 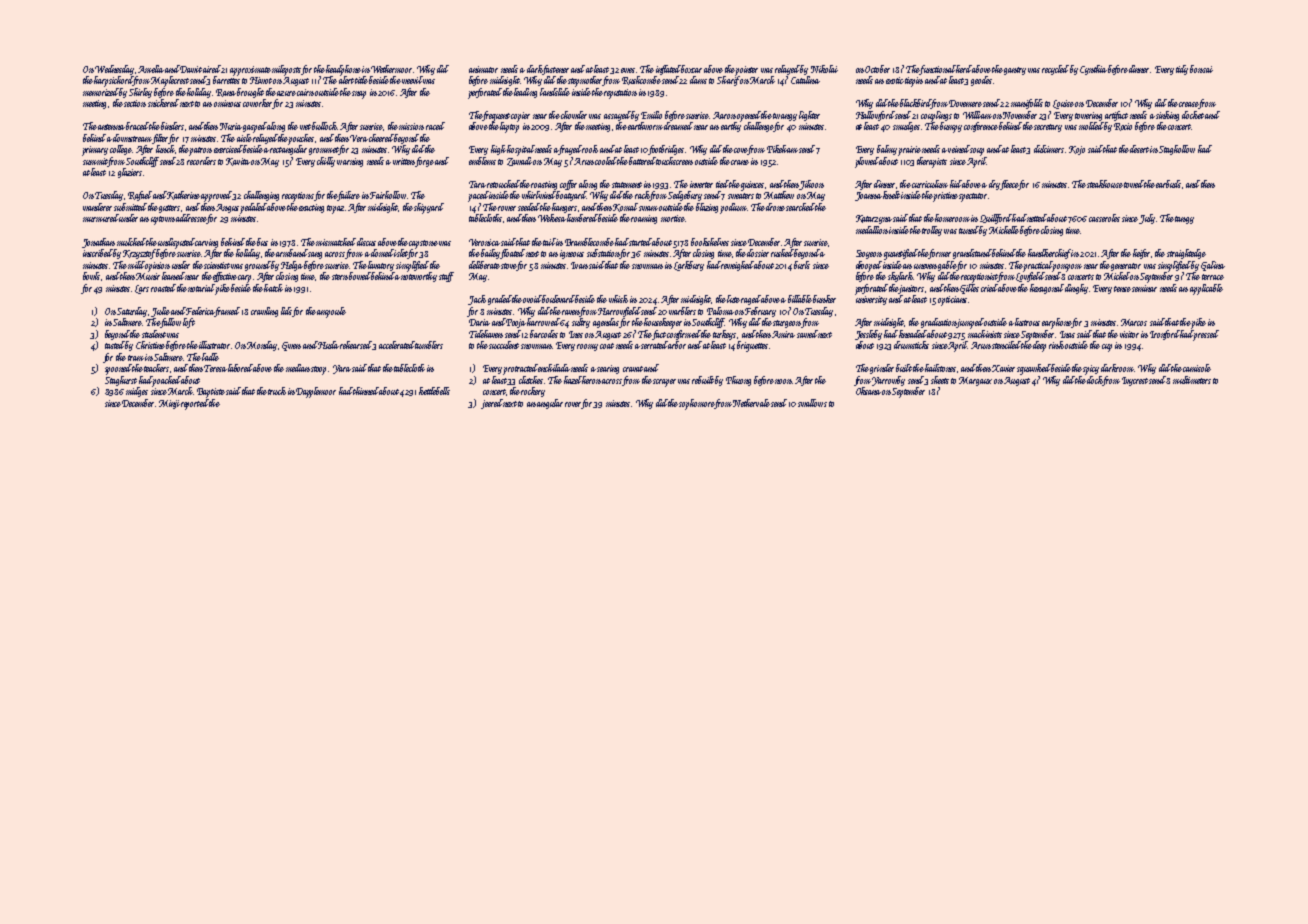 I want to click on fastener, so click(x=556, y=70).
